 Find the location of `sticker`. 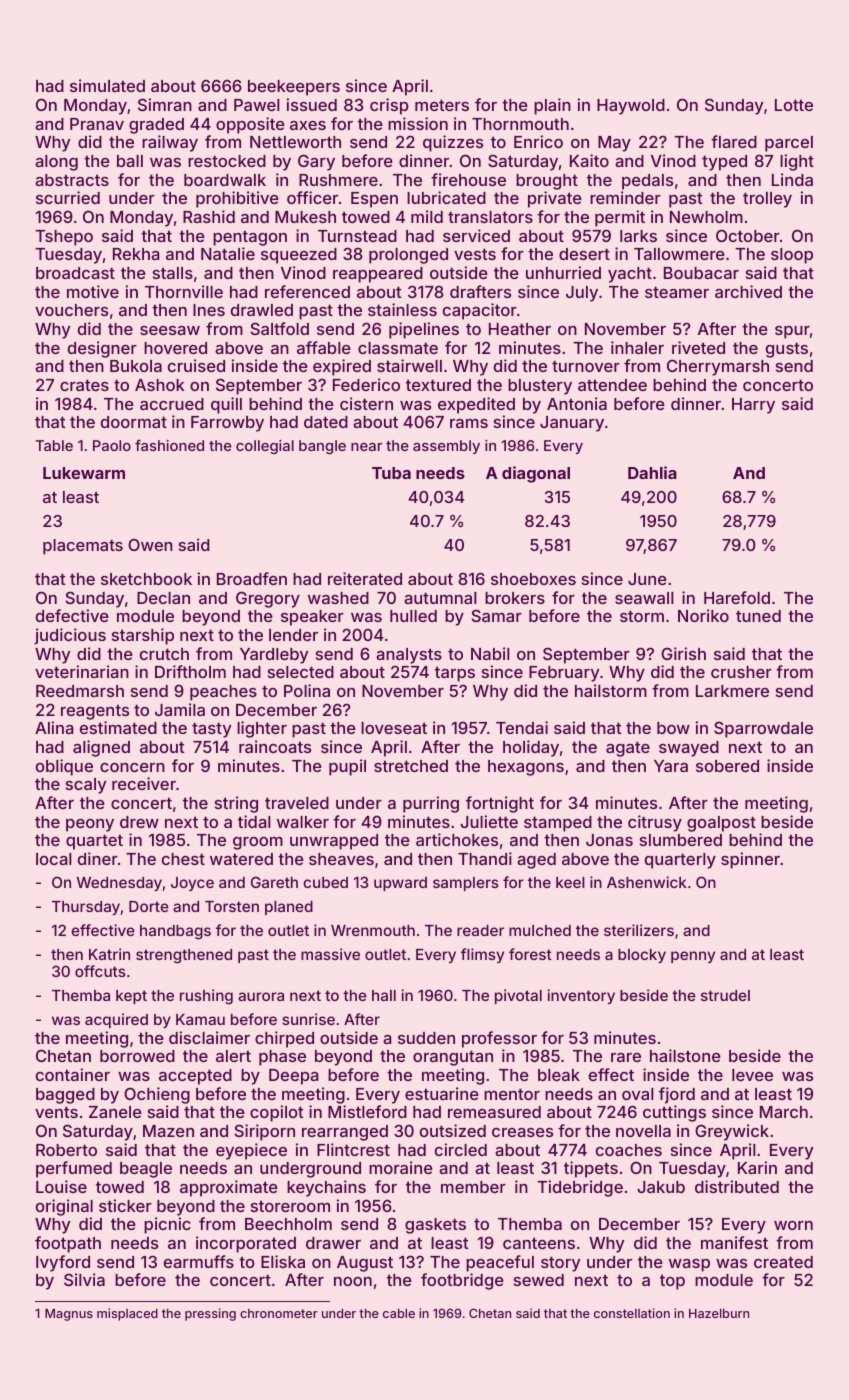

sticker is located at coordinates (125, 1205).
